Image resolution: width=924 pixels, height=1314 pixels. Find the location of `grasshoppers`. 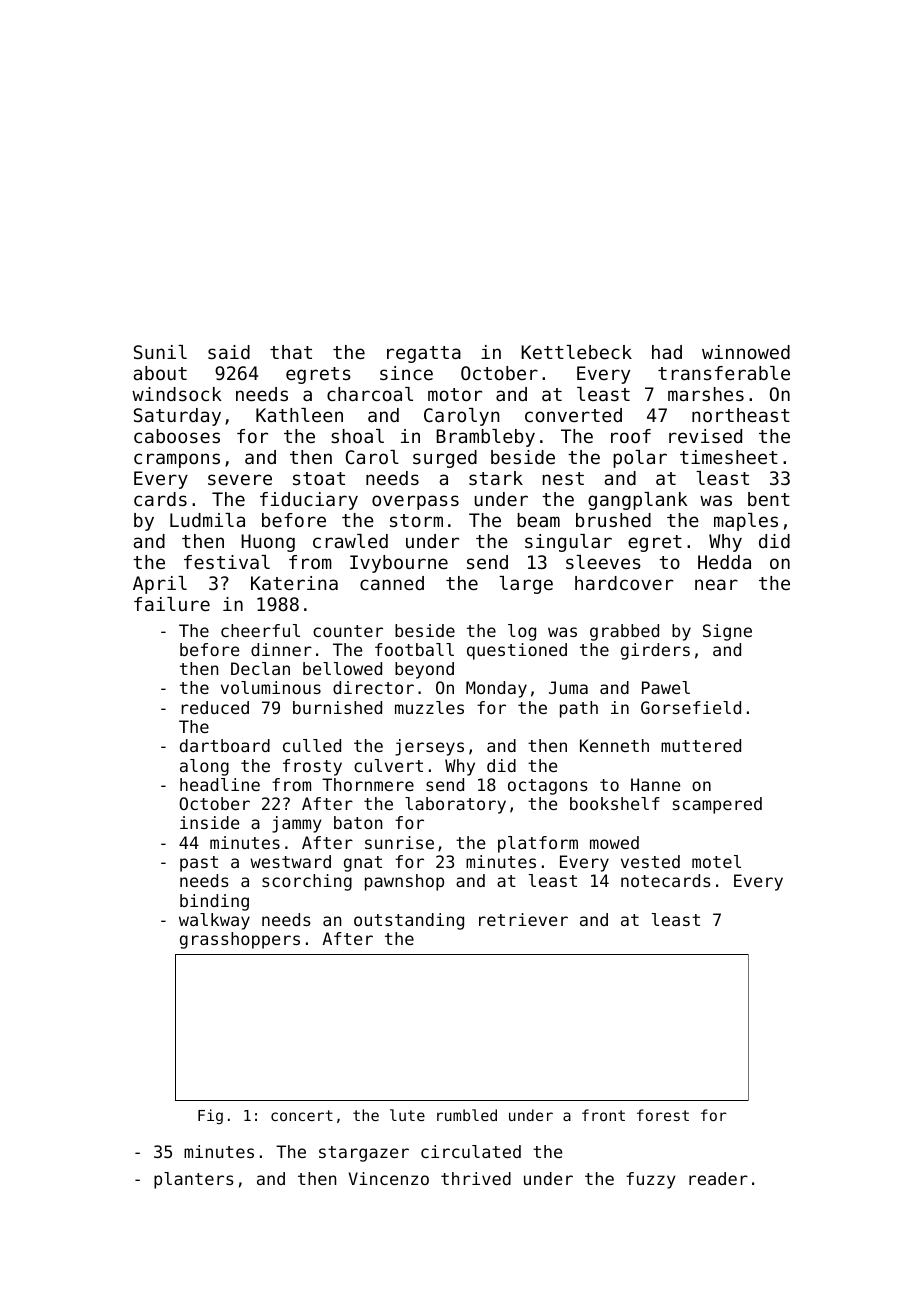

grasshoppers is located at coordinates (240, 940).
